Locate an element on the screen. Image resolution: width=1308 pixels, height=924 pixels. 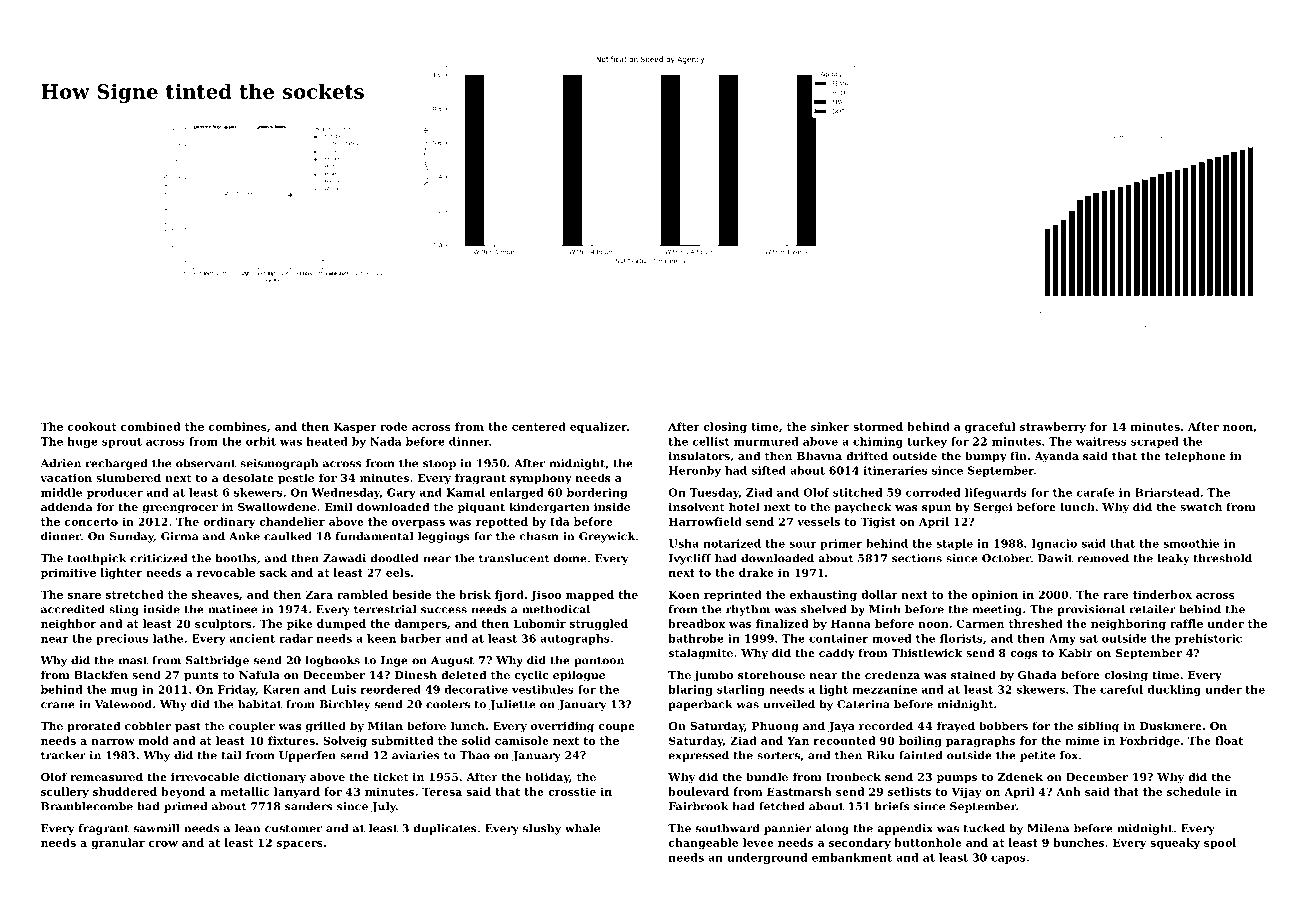
symphony is located at coordinates (541, 479).
